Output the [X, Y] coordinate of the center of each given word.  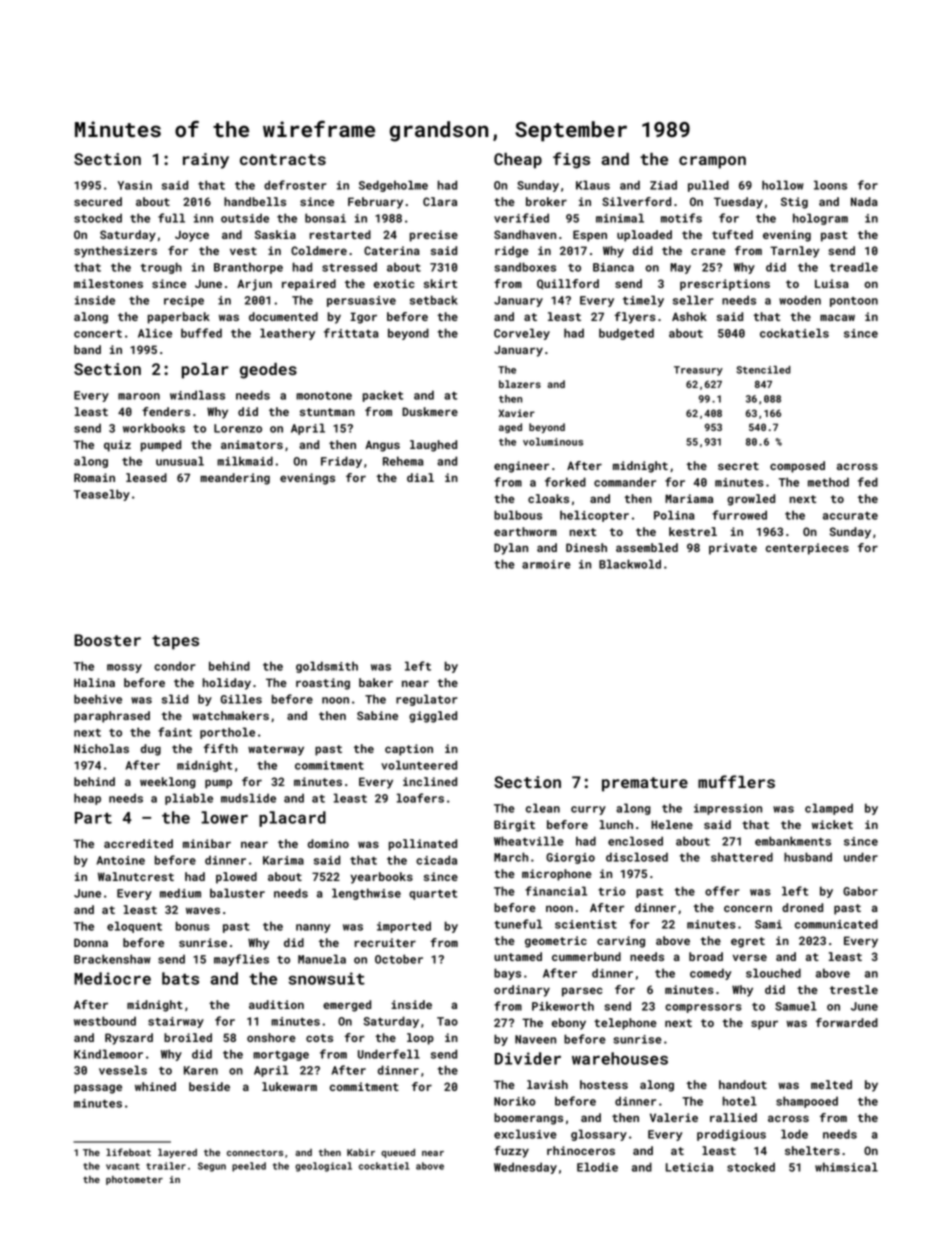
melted [831, 1084]
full [171, 218]
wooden [800, 300]
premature [645, 784]
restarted [340, 234]
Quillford [568, 284]
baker [376, 682]
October [399, 959]
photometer [134, 1180]
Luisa [832, 283]
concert [98, 334]
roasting [323, 684]
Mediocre [112, 978]
